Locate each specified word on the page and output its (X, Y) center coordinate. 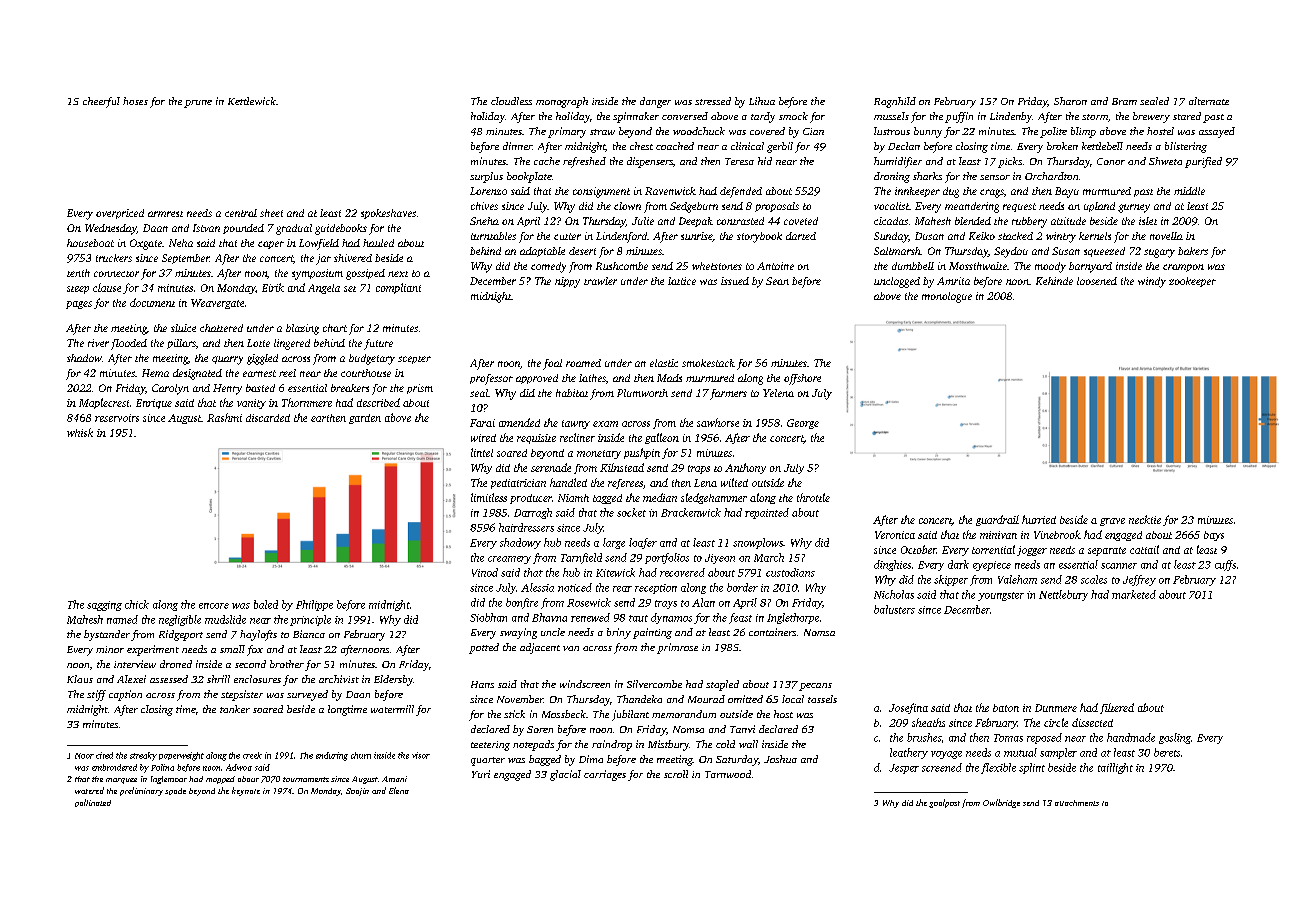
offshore (802, 379)
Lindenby (1011, 117)
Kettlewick (252, 101)
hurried (1039, 519)
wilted (734, 482)
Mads (669, 378)
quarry (227, 360)
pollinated (93, 803)
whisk (80, 432)
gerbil (780, 147)
